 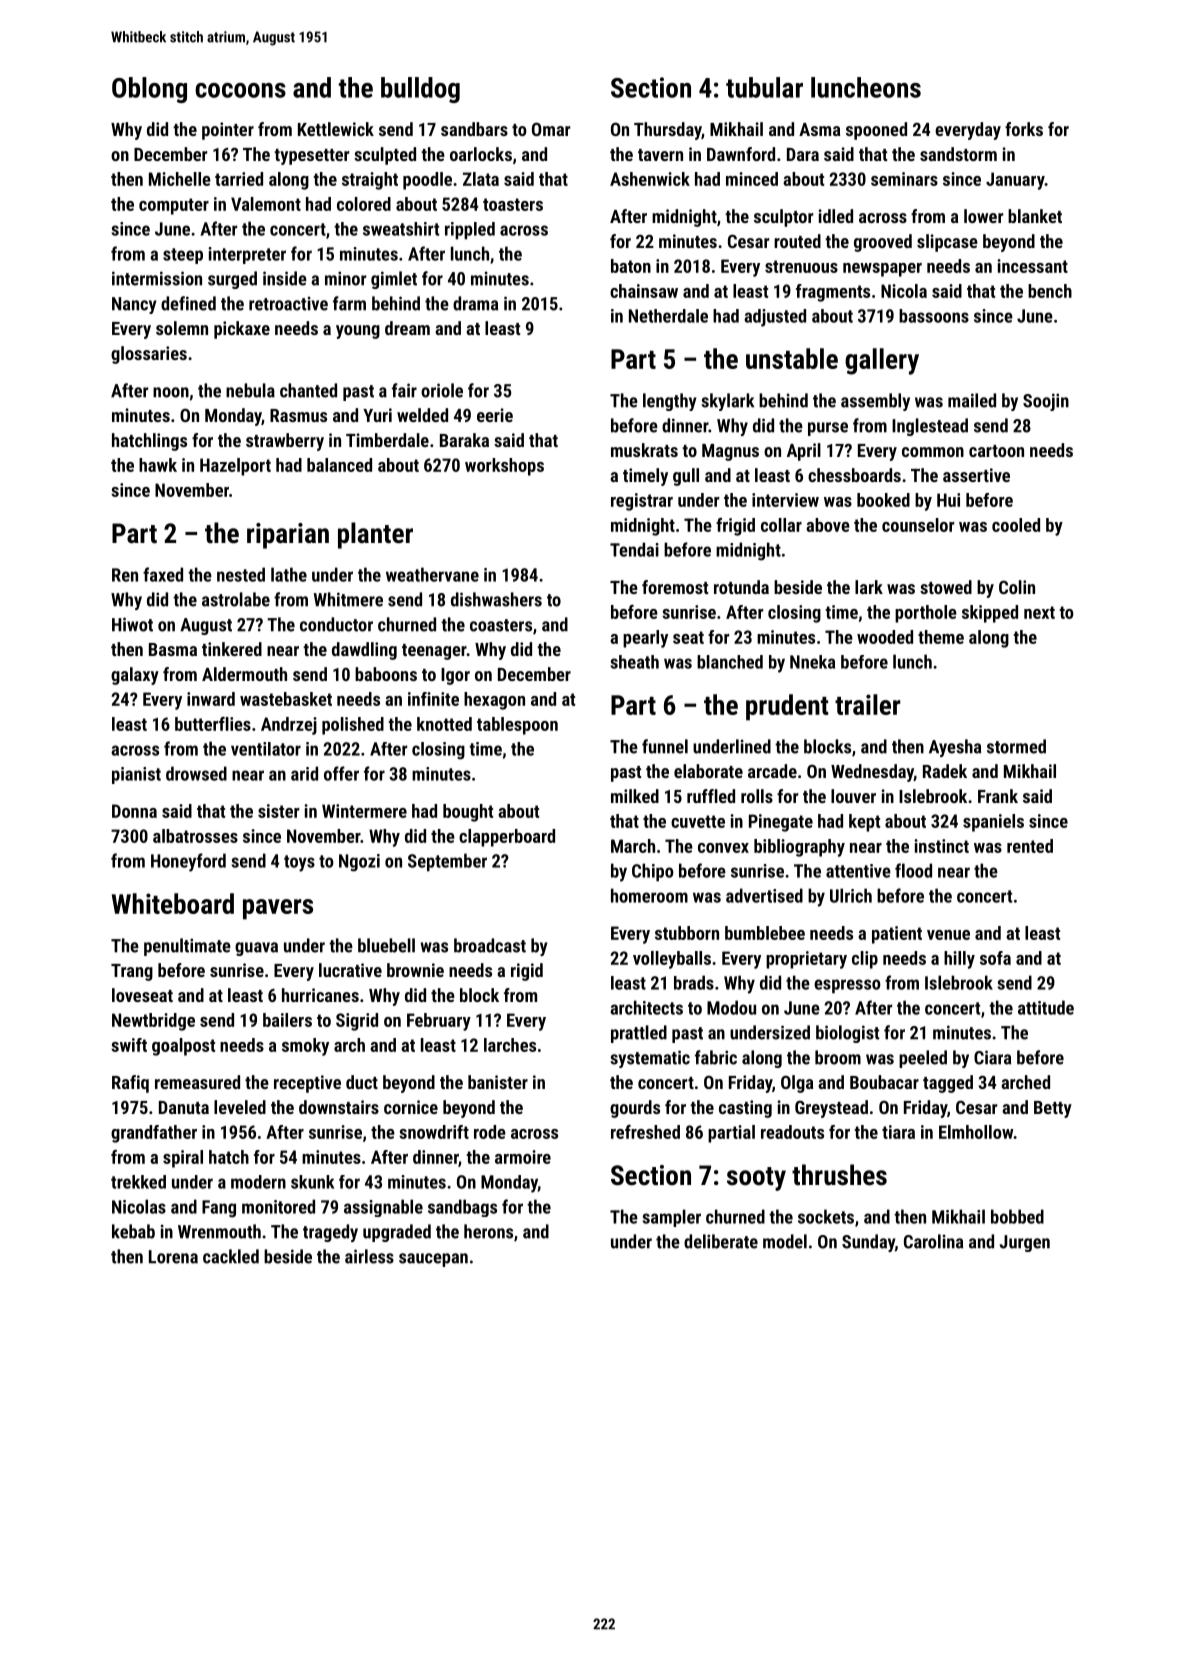 I want to click on Wednesday, so click(x=872, y=773).
